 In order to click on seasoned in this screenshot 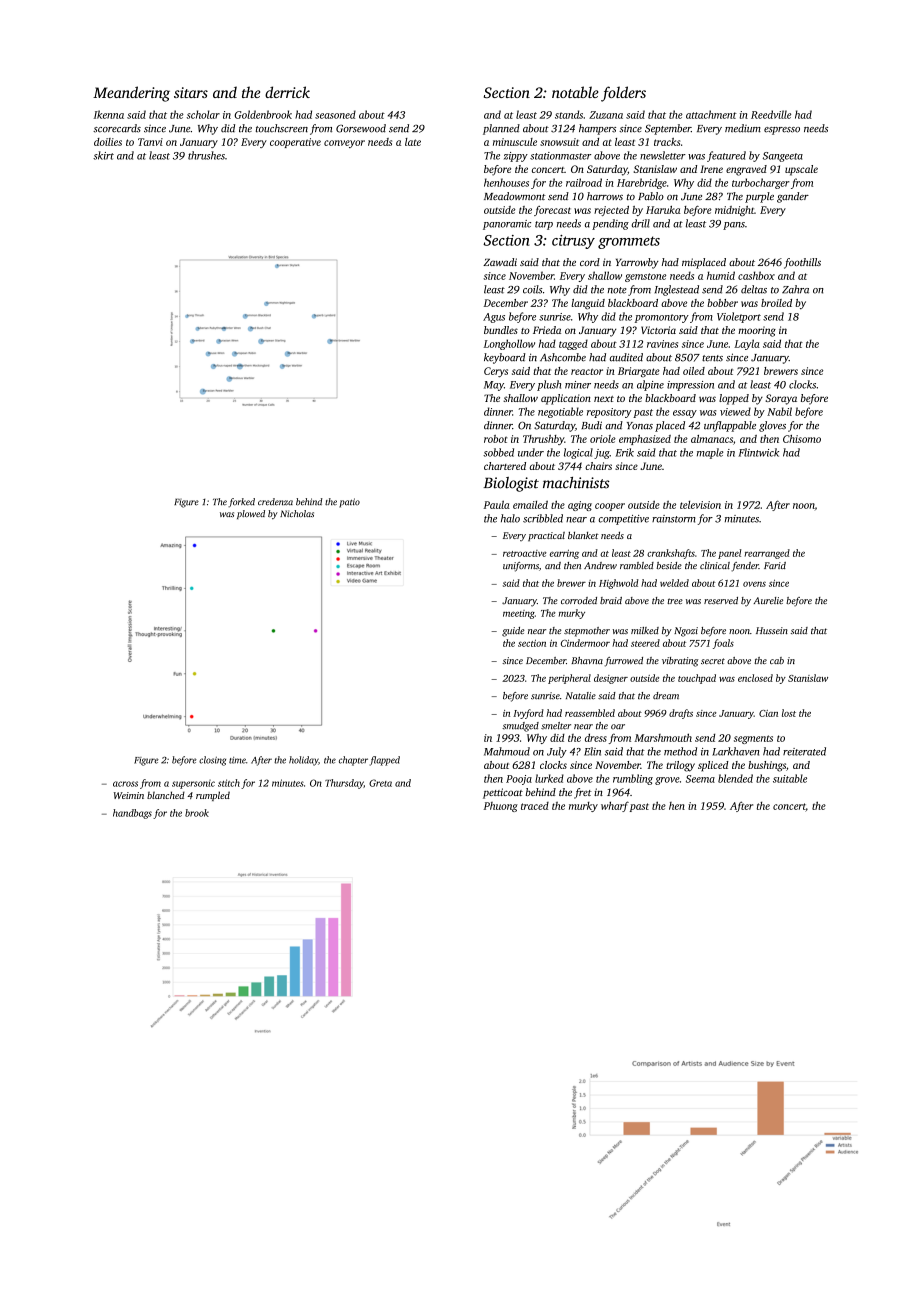, I will do `click(335, 114)`.
